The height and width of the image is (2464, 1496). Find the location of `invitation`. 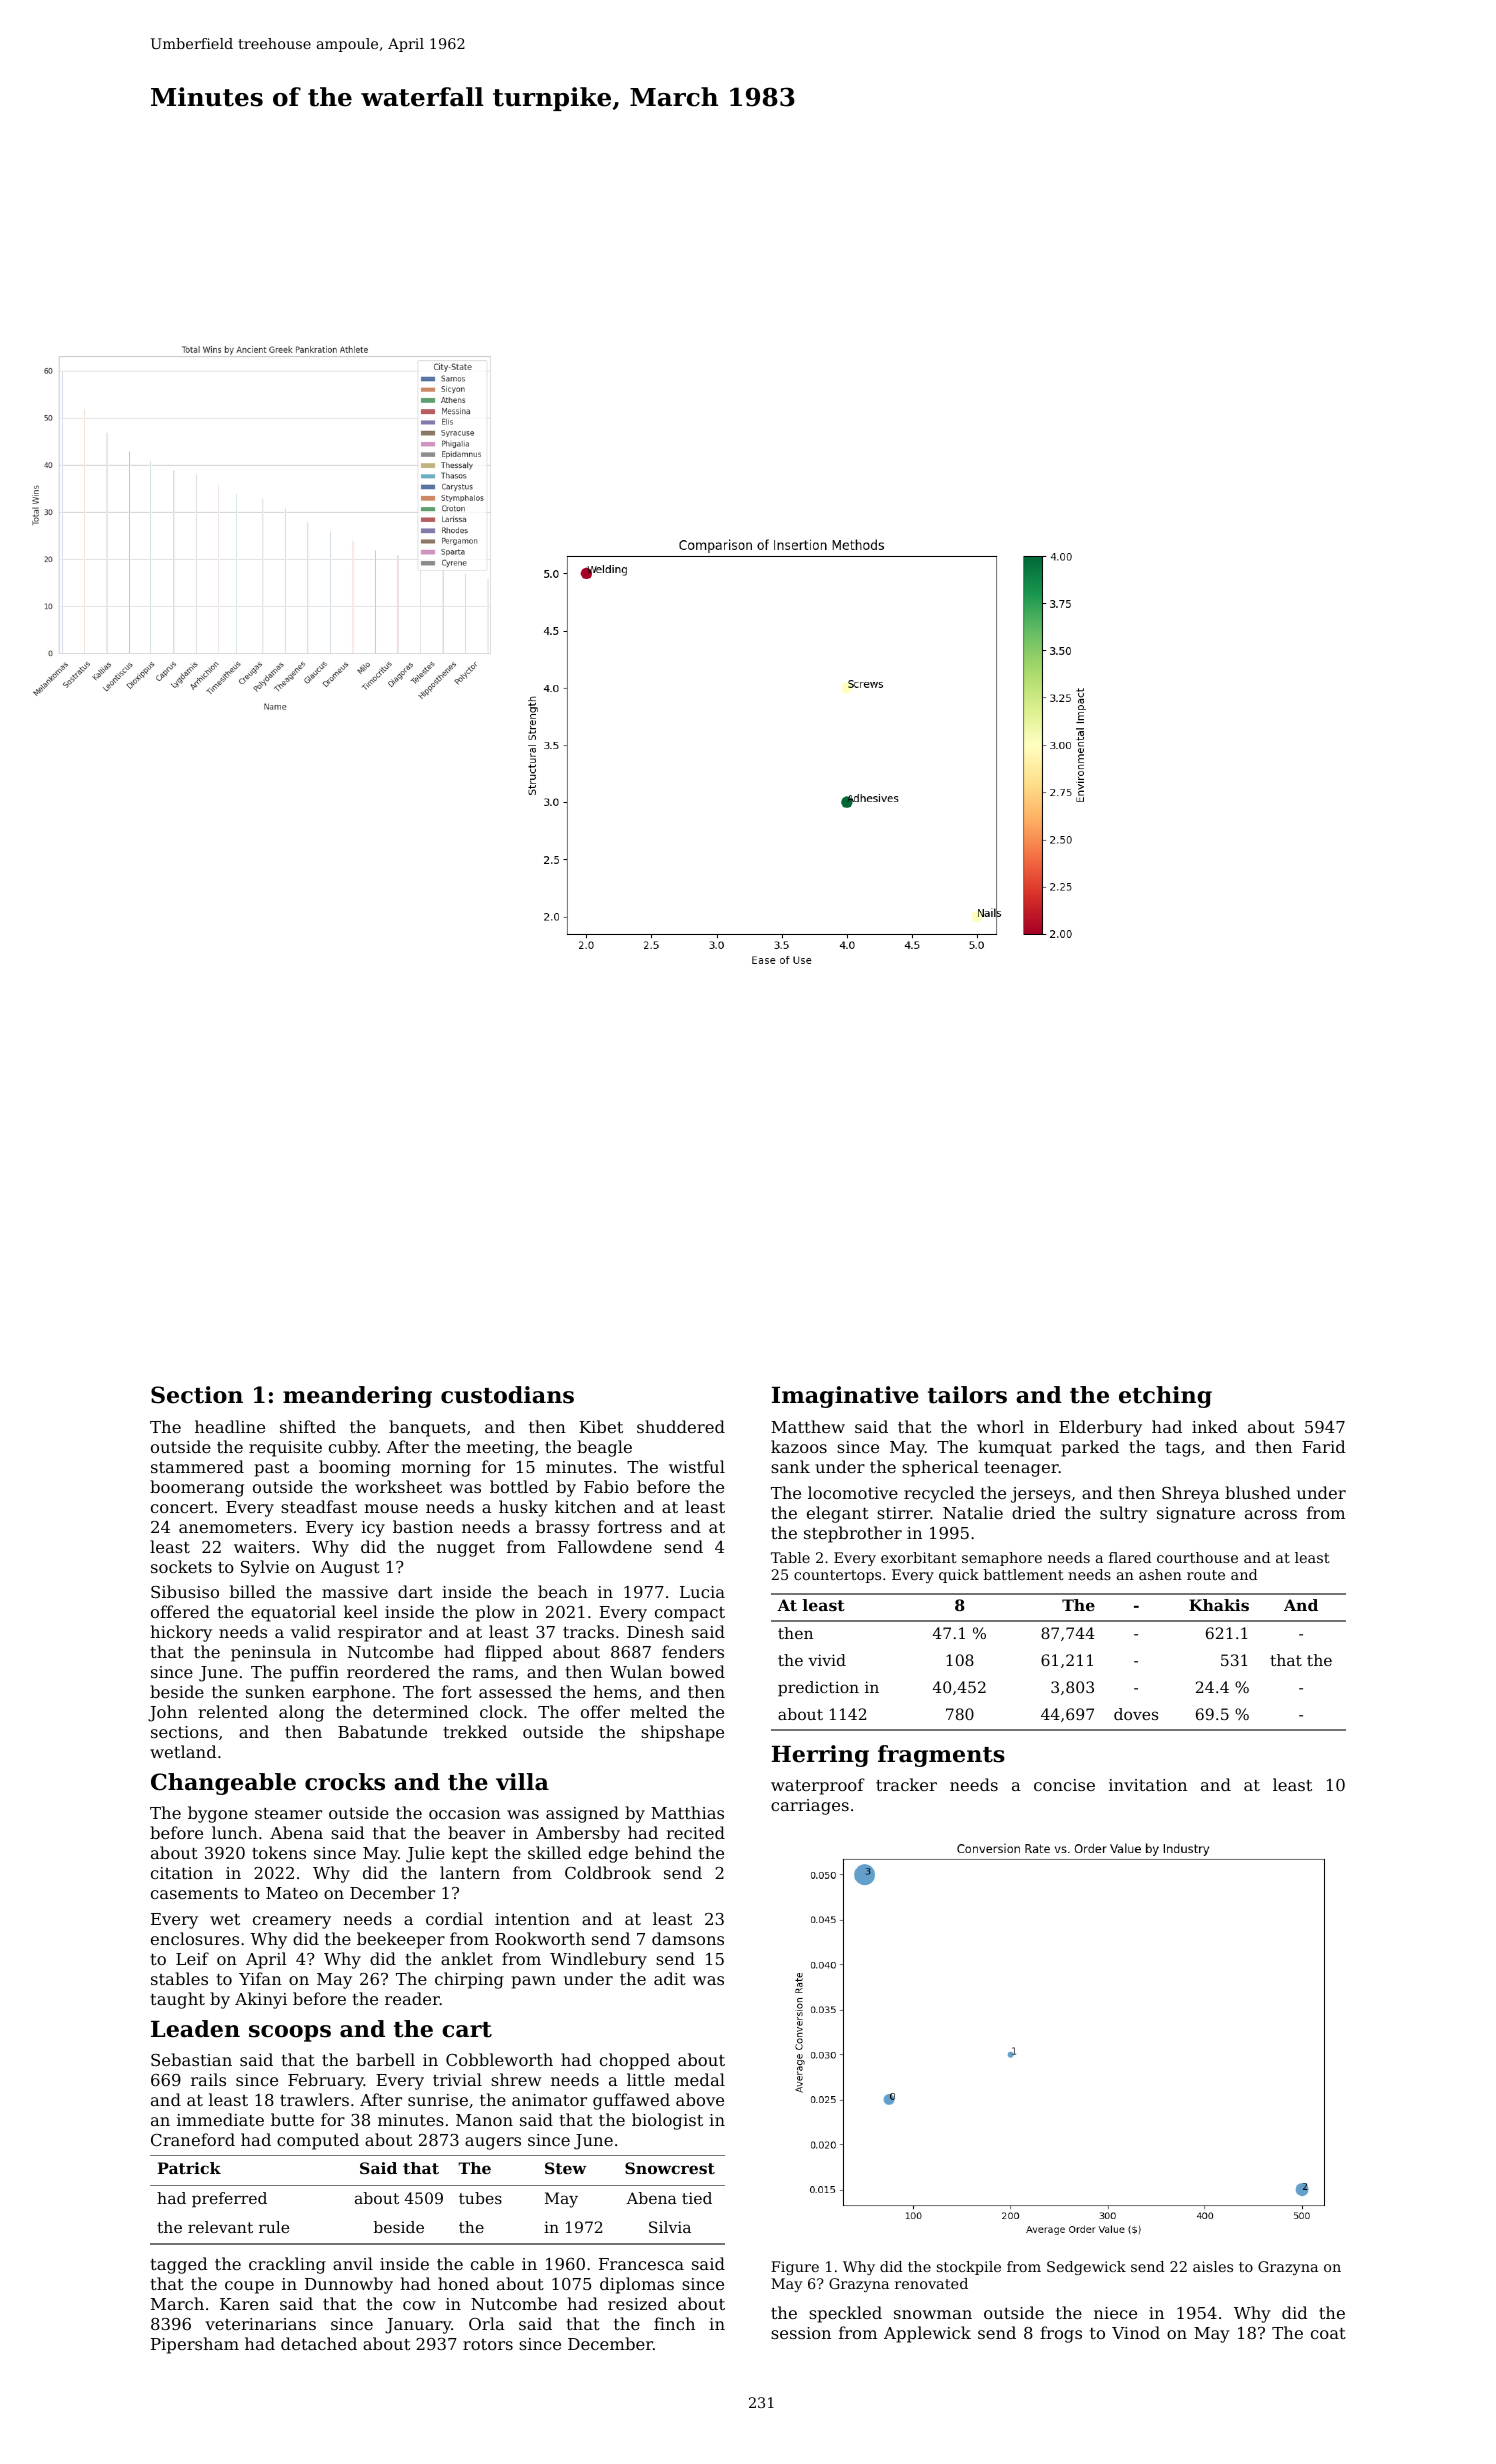

invitation is located at coordinates (1148, 1785).
